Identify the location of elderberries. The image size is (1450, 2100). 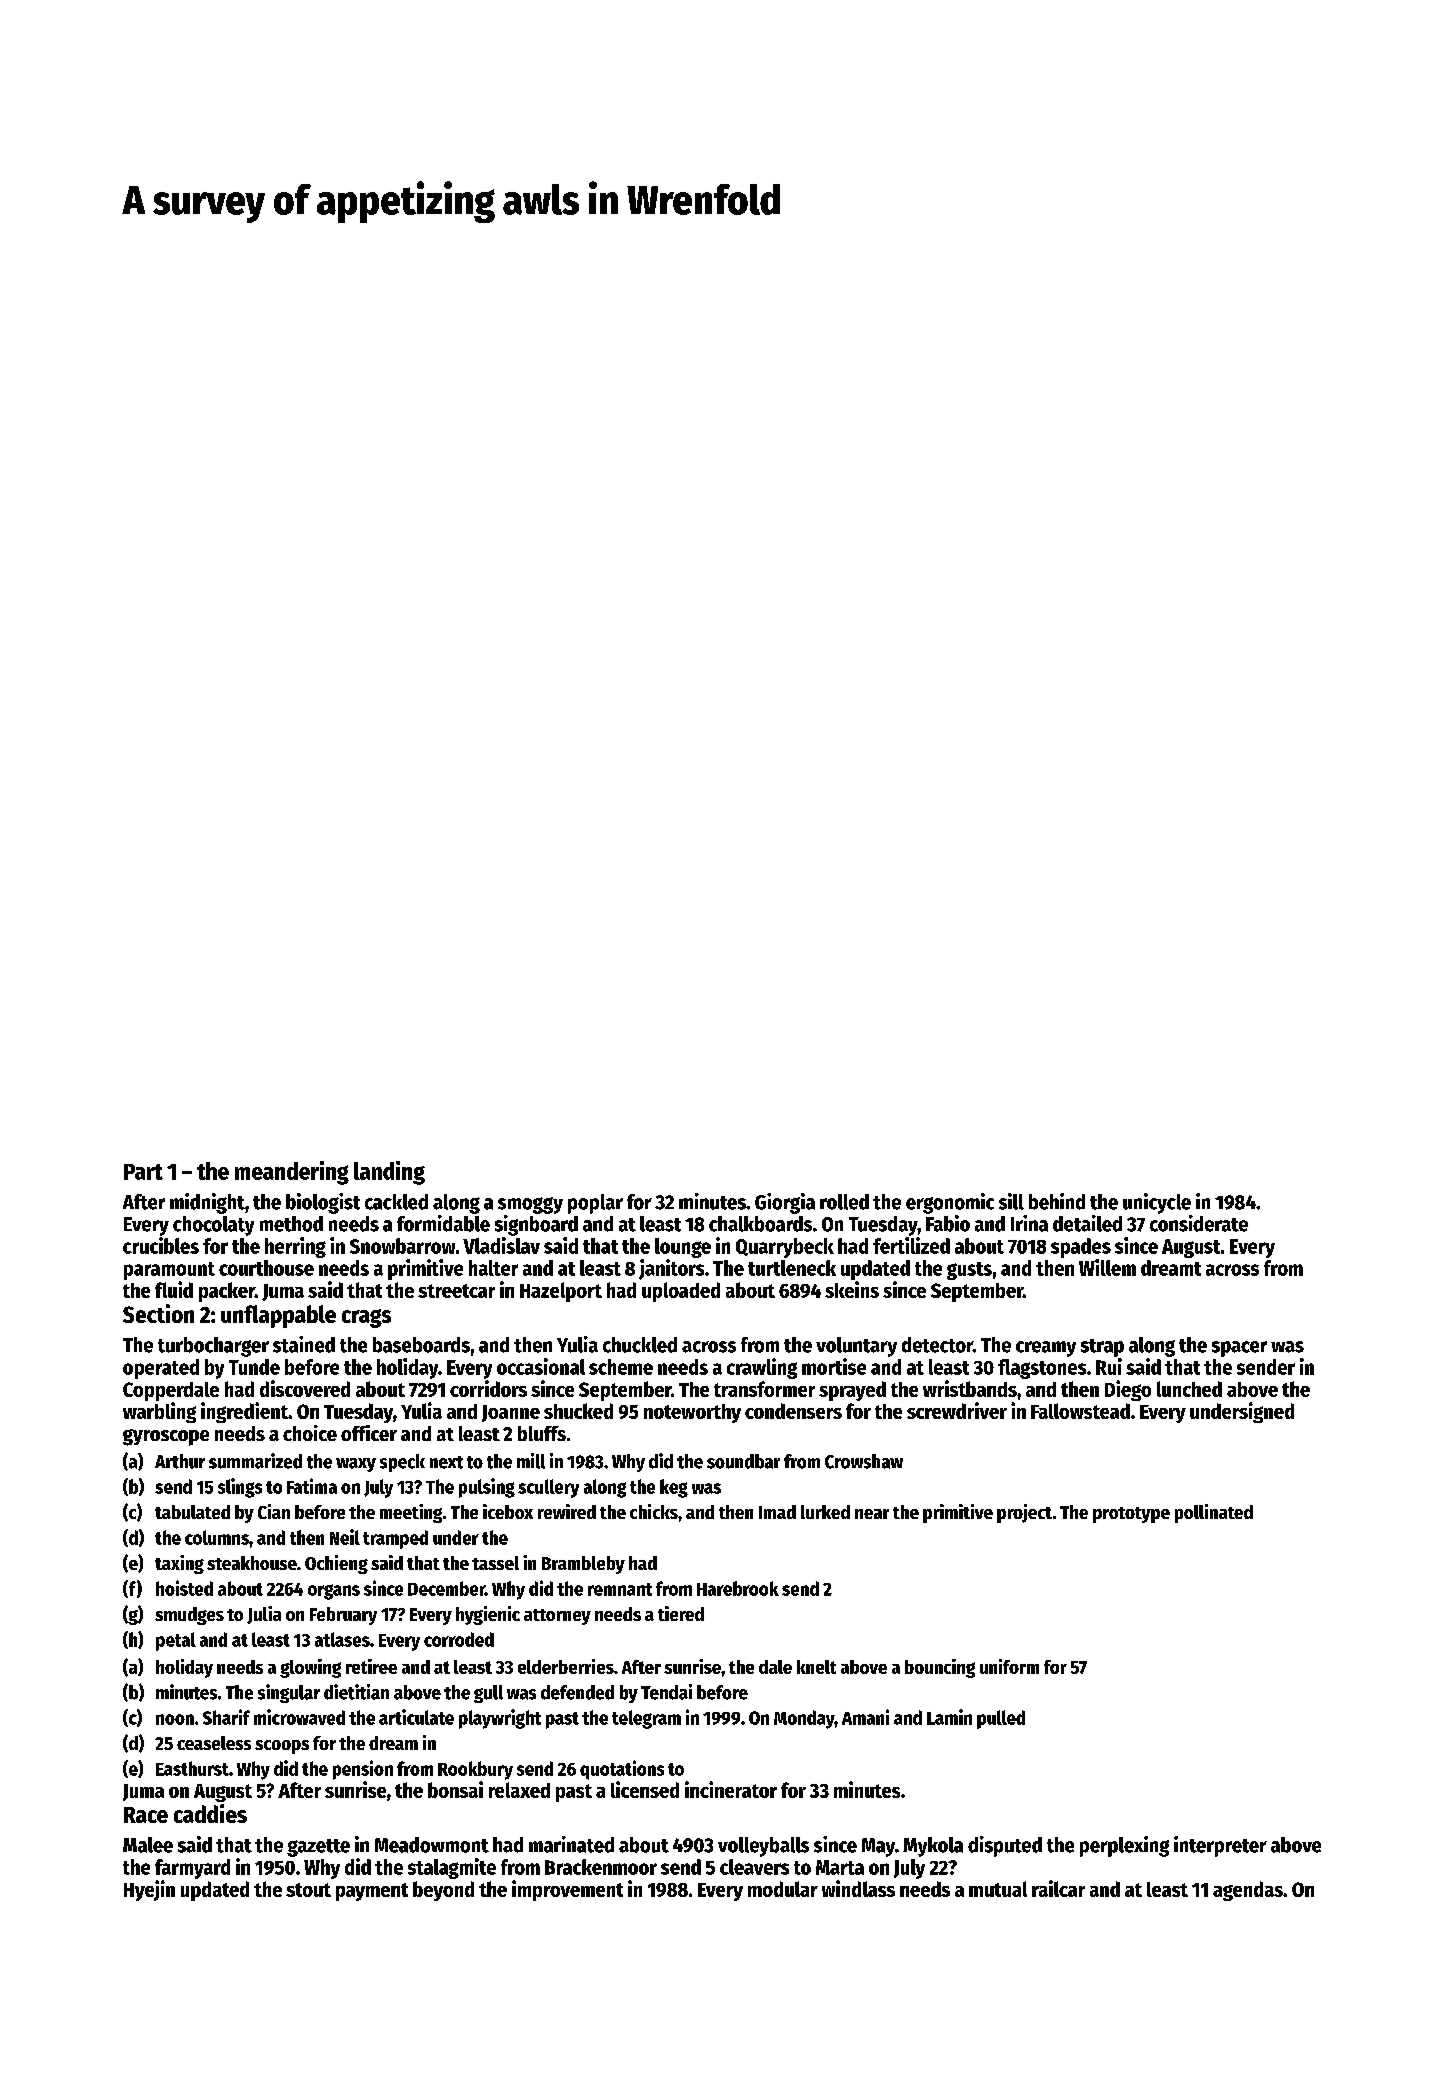
(566, 1666).
